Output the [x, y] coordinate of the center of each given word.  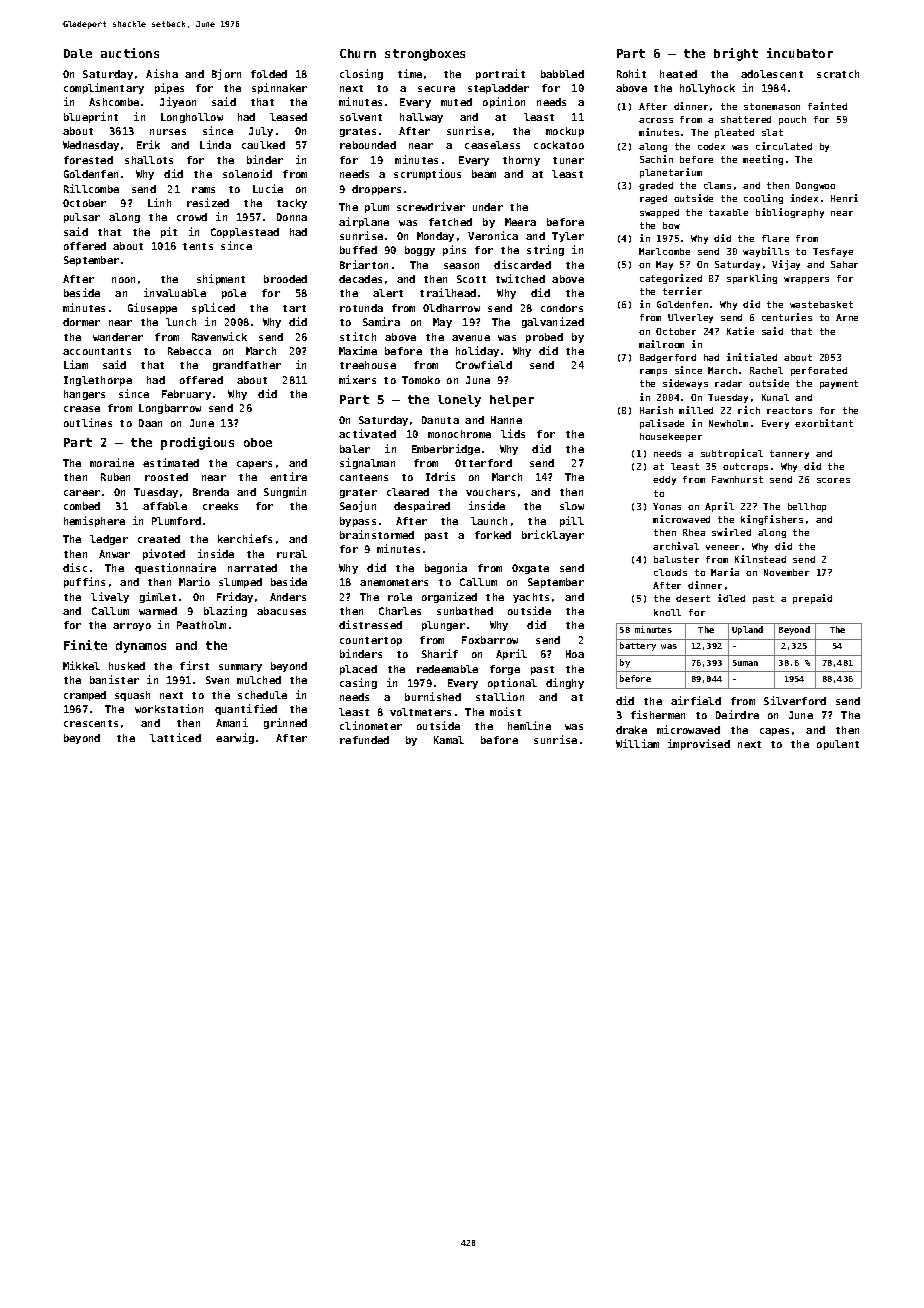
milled [696, 410]
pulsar [82, 218]
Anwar [114, 554]
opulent [838, 745]
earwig [235, 738]
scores [833, 480]
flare [775, 238]
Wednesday [91, 146]
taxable [728, 212]
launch [489, 521]
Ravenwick [219, 336]
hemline [529, 725]
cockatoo [559, 145]
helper [512, 401]
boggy [420, 251]
